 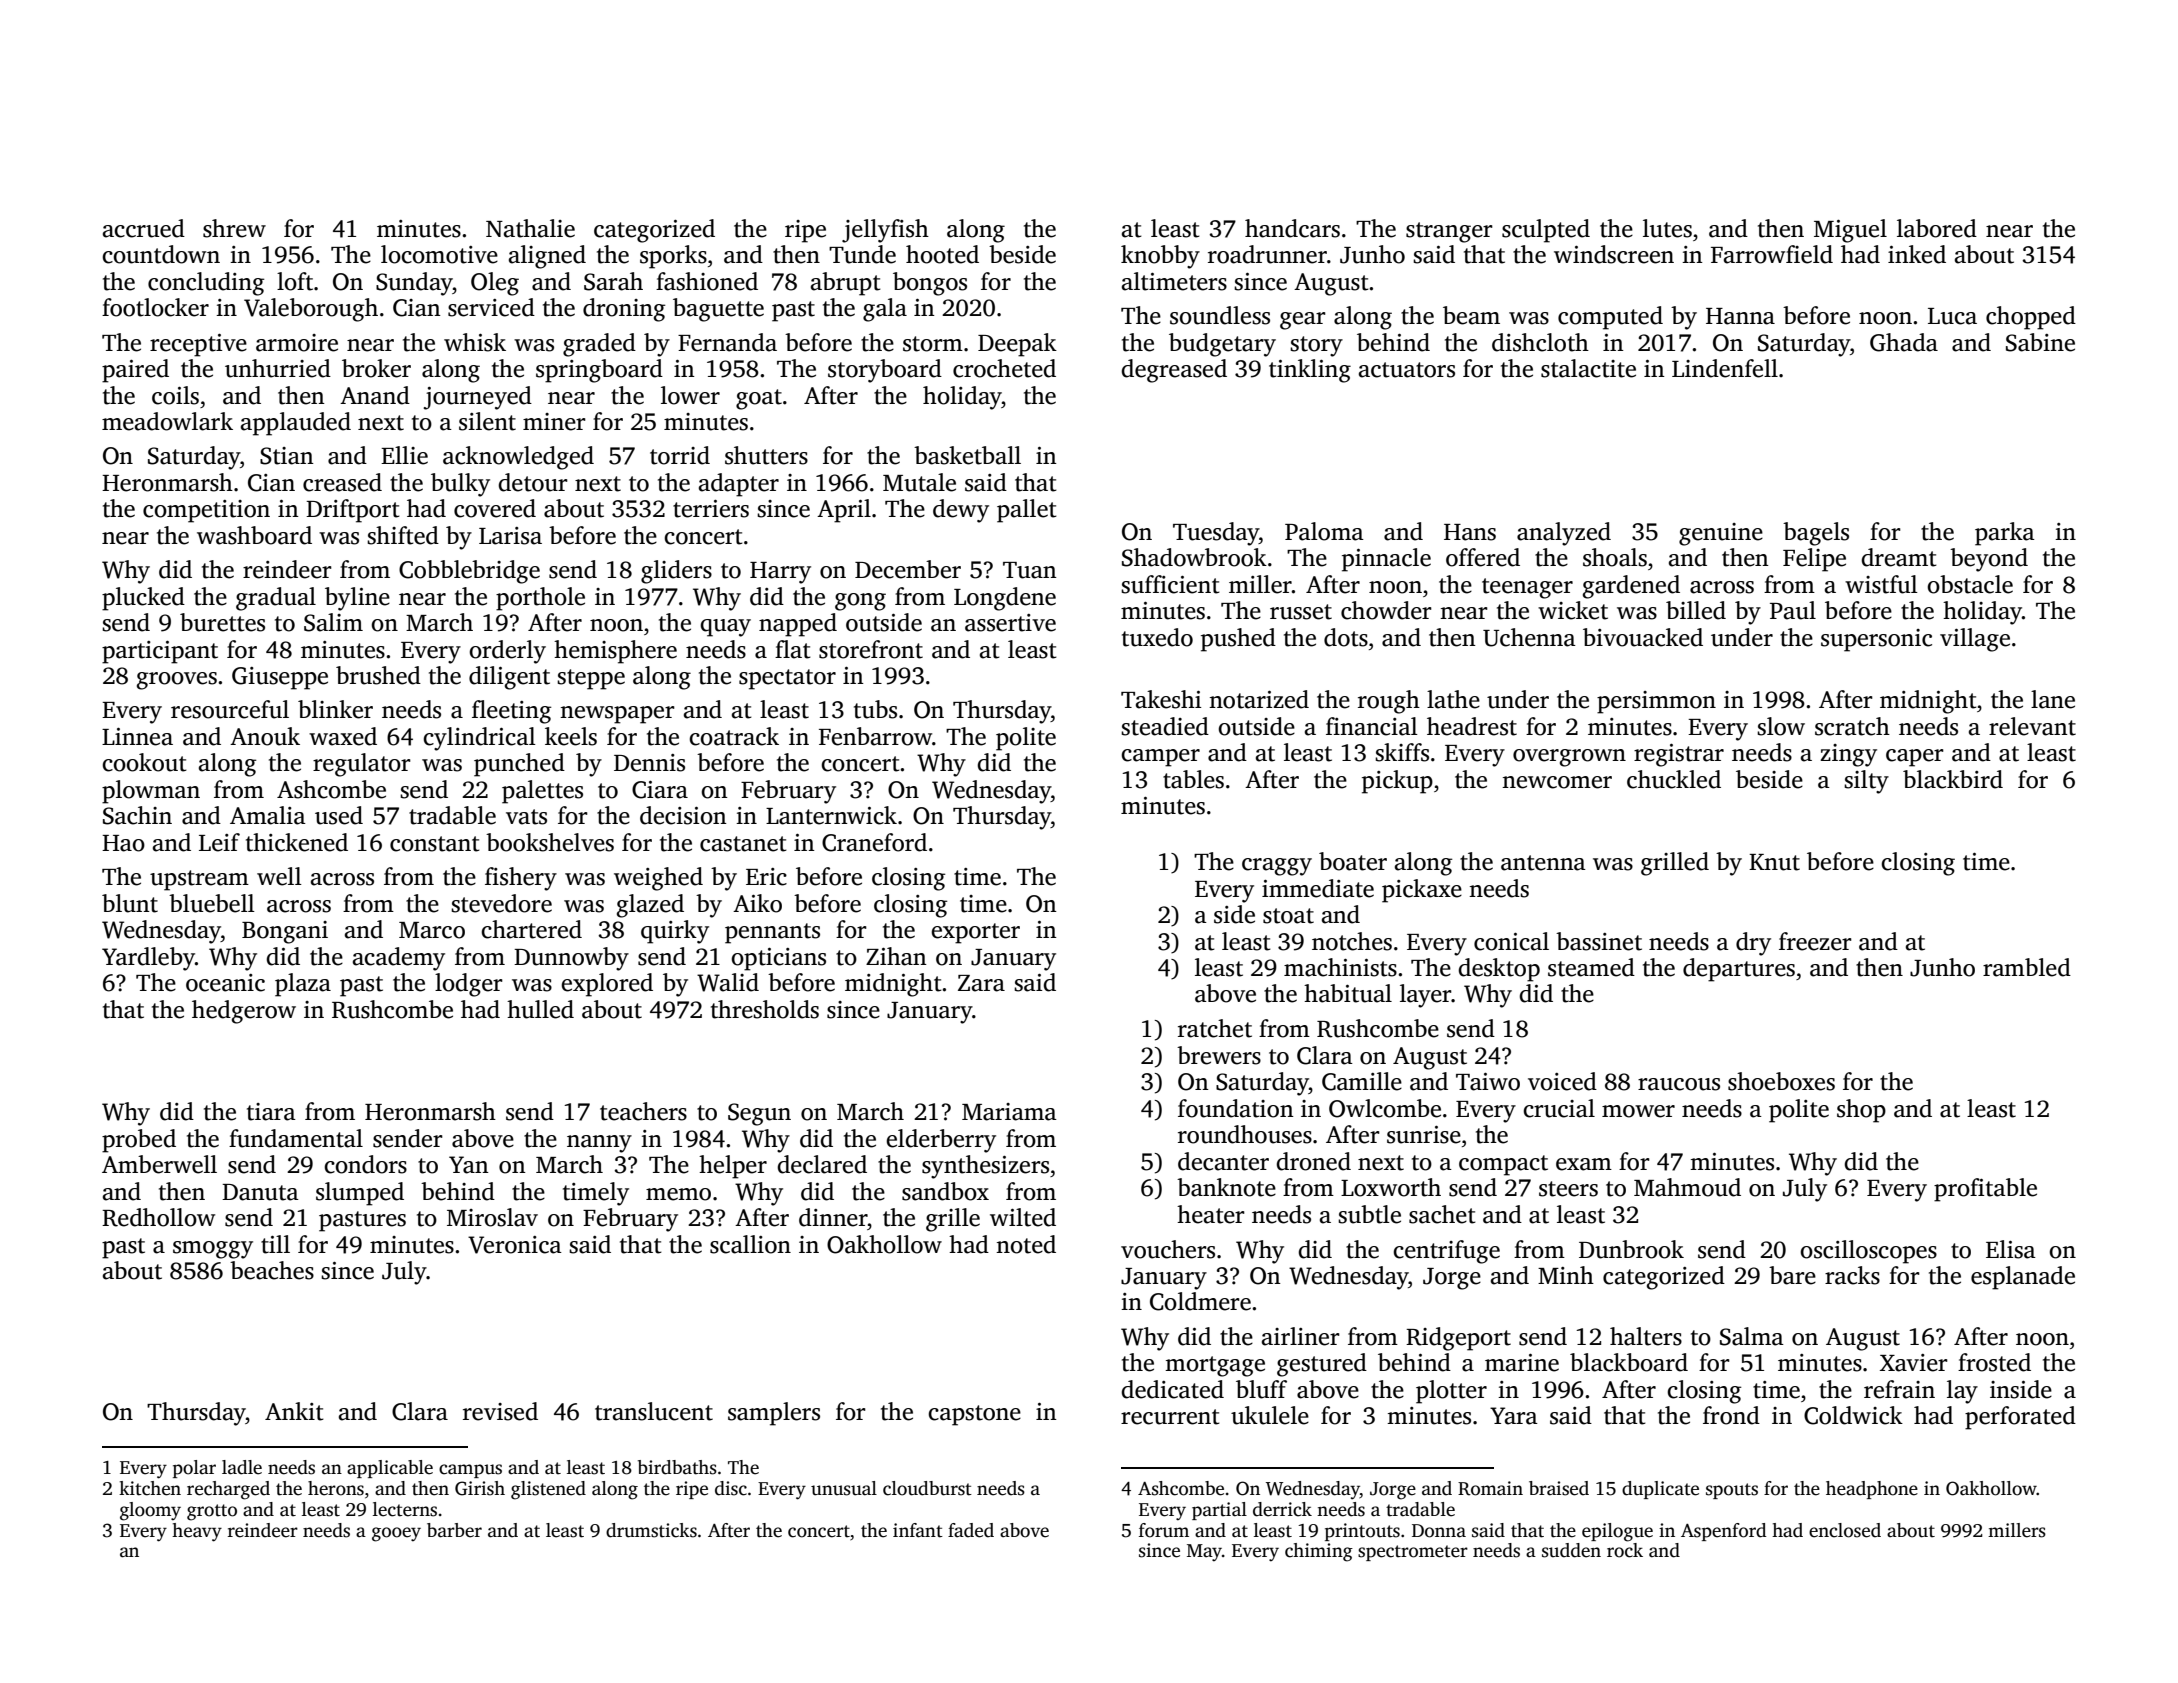 I want to click on Zara, so click(x=981, y=983).
